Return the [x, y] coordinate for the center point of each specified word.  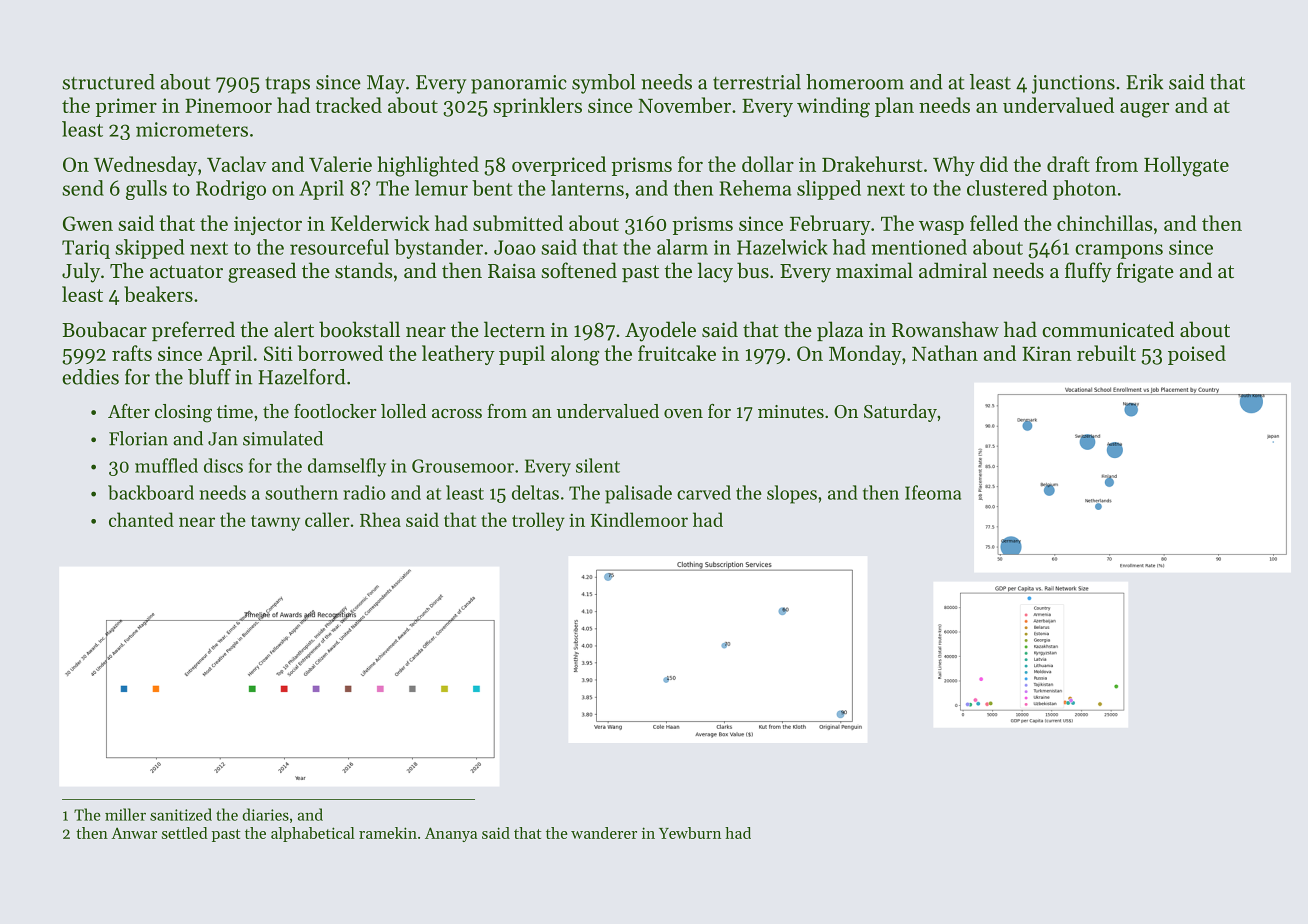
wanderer [604, 833]
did [994, 164]
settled [185, 833]
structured [108, 82]
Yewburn [690, 833]
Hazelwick [782, 247]
